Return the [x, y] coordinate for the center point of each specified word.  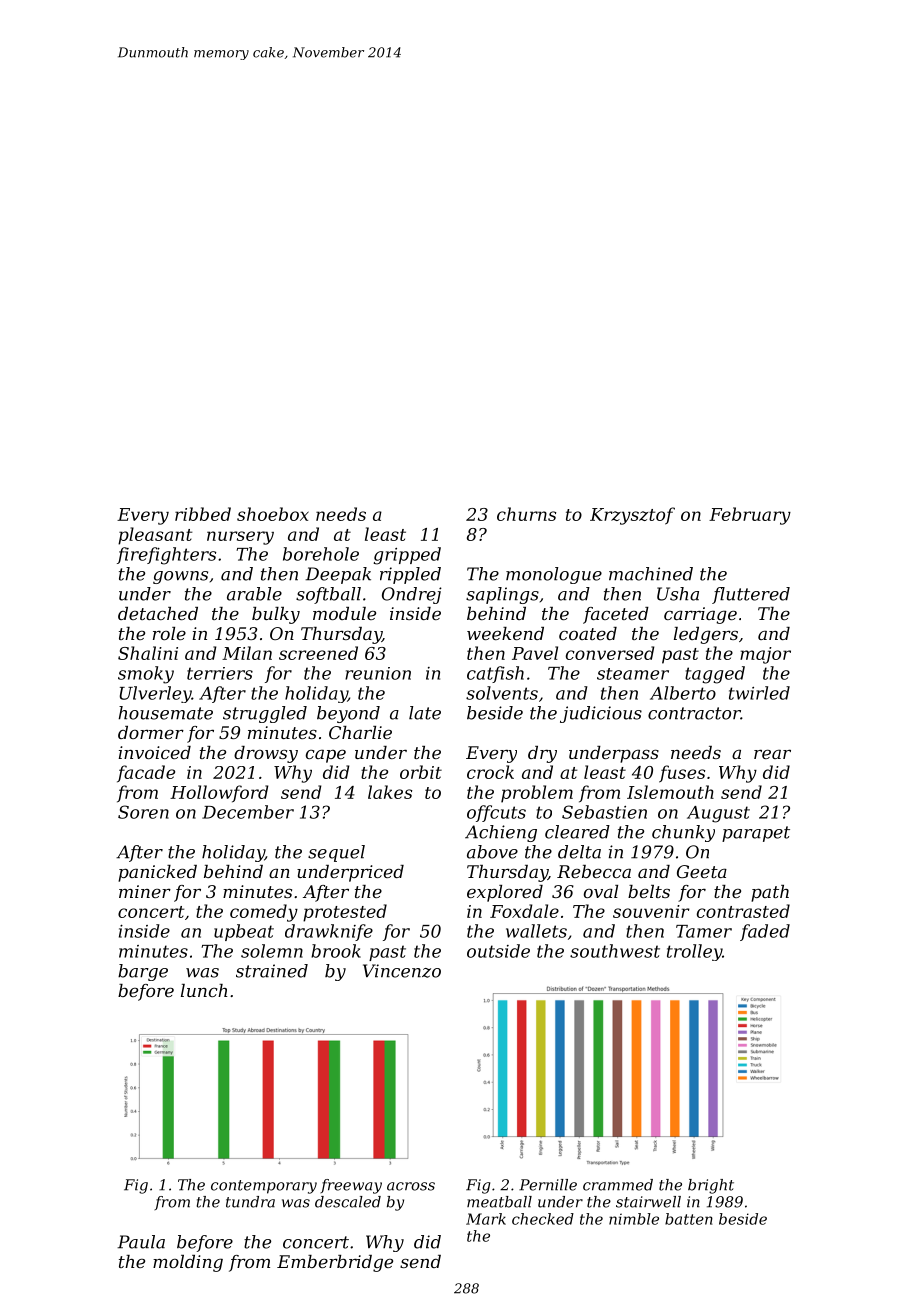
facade [146, 774]
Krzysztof [632, 516]
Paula [141, 1242]
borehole [321, 554]
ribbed [203, 514]
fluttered [751, 595]
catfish [495, 674]
